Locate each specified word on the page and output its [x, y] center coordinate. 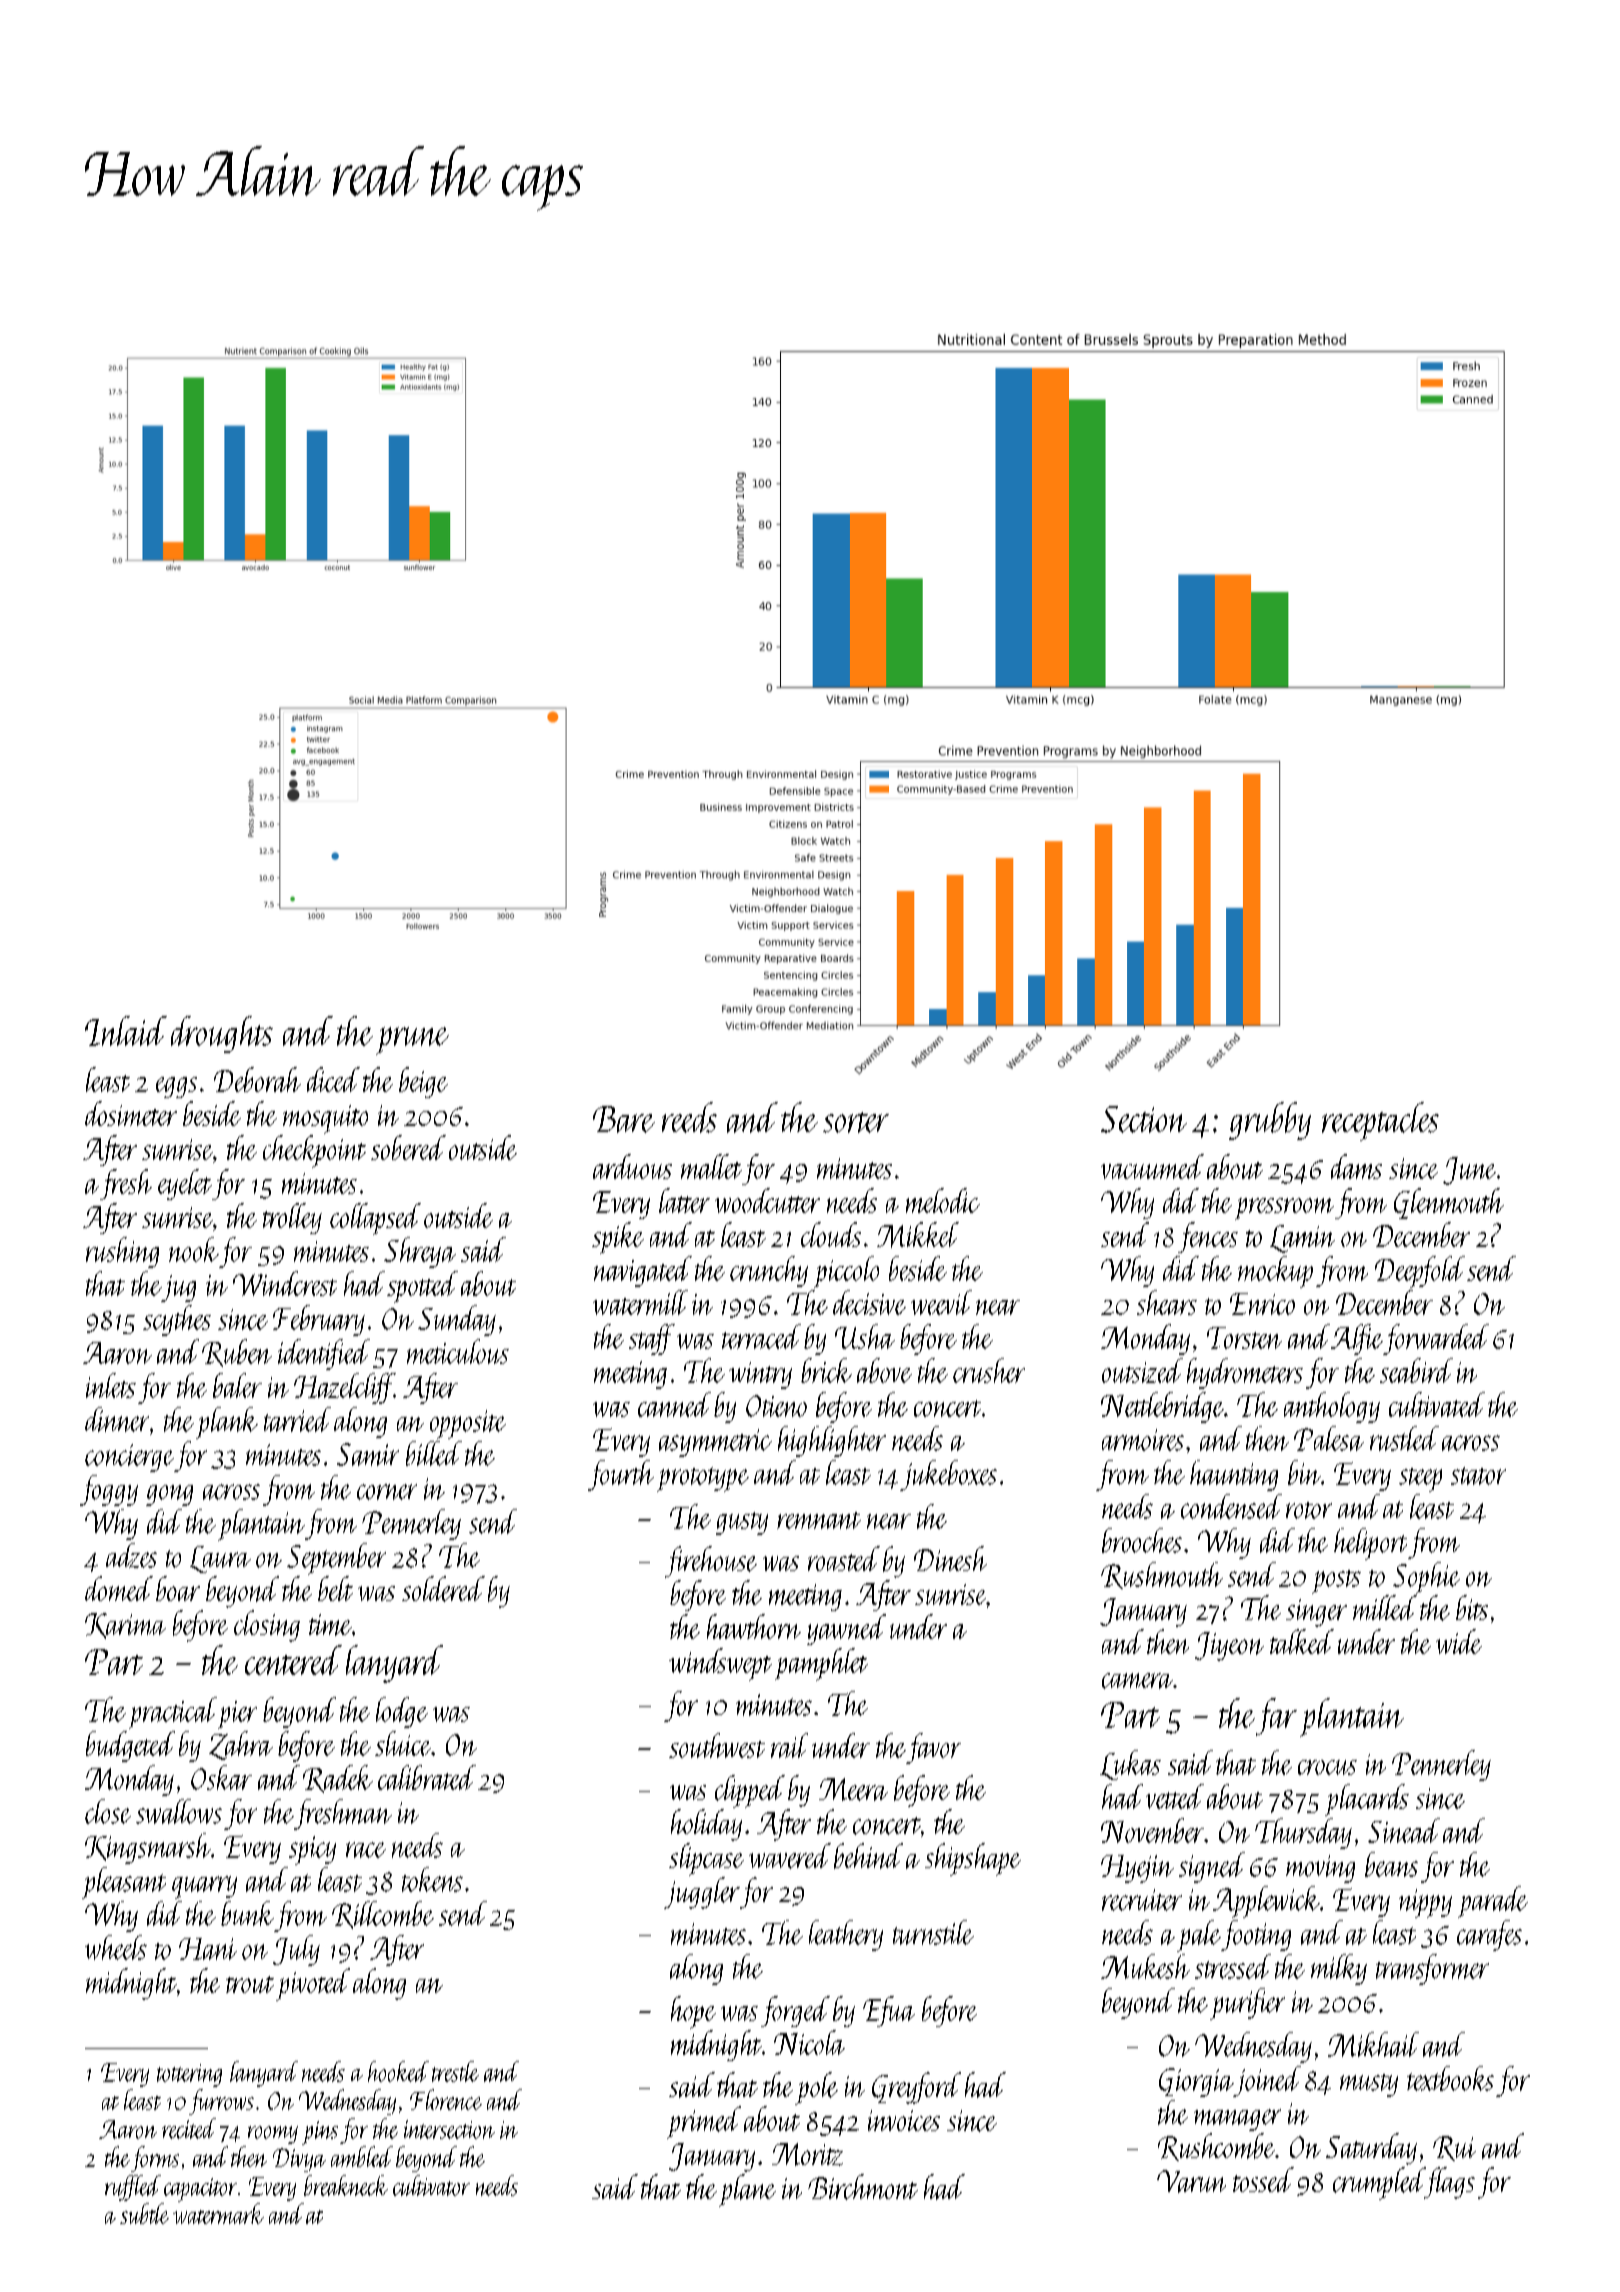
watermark [218, 2213]
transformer [1432, 1969]
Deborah [257, 1079]
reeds [689, 1117]
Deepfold [1420, 1272]
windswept [720, 1664]
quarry [204, 1887]
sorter [856, 1122]
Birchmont [863, 2187]
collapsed [375, 1219]
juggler [702, 1893]
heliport [1370, 1544]
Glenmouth [1449, 1203]
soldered [443, 1589]
